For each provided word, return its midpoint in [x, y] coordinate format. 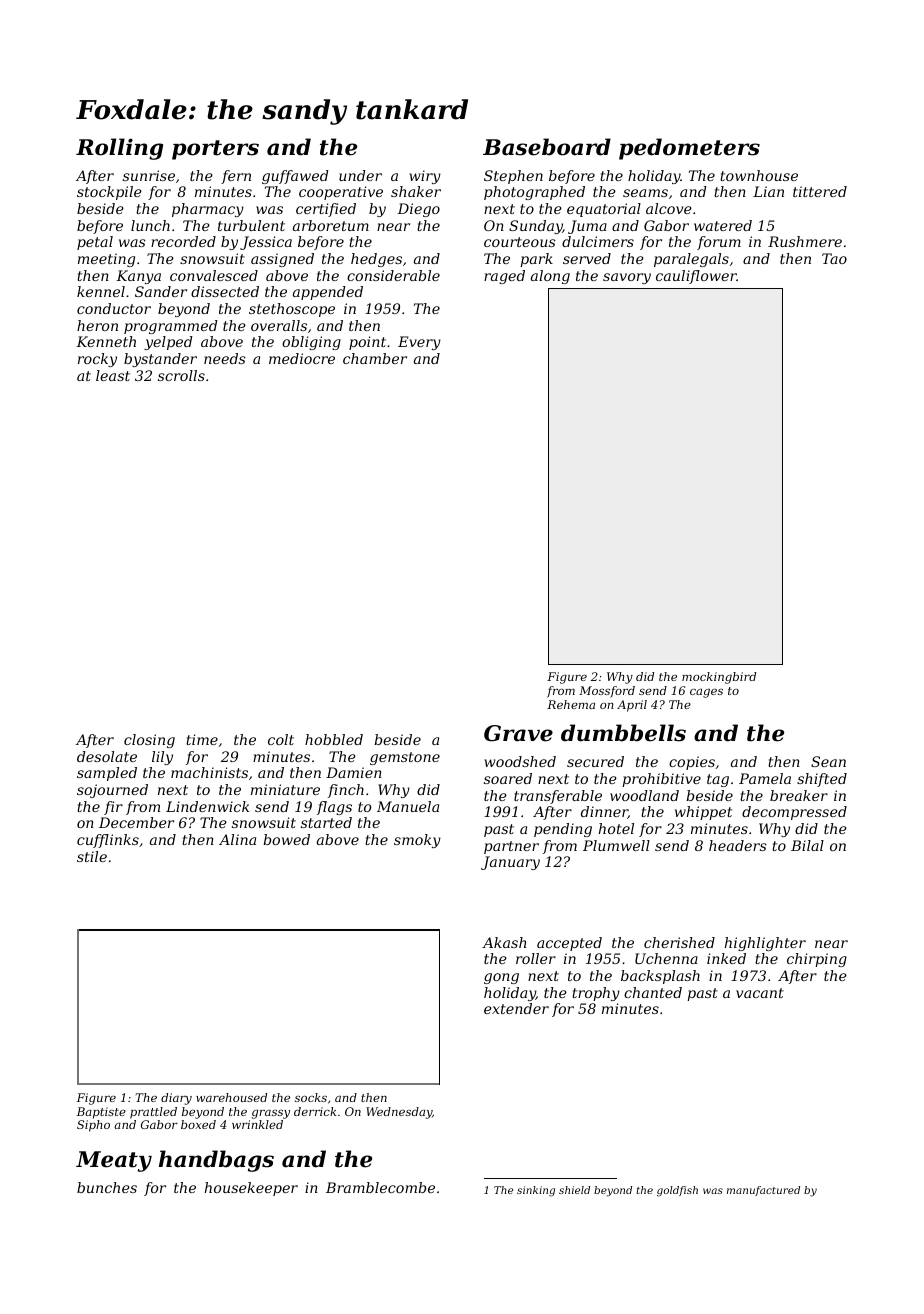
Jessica [266, 243]
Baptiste [101, 1113]
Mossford [607, 692]
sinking [536, 1191]
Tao [834, 258]
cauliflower [696, 277]
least [113, 375]
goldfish [677, 1191]
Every [419, 343]
